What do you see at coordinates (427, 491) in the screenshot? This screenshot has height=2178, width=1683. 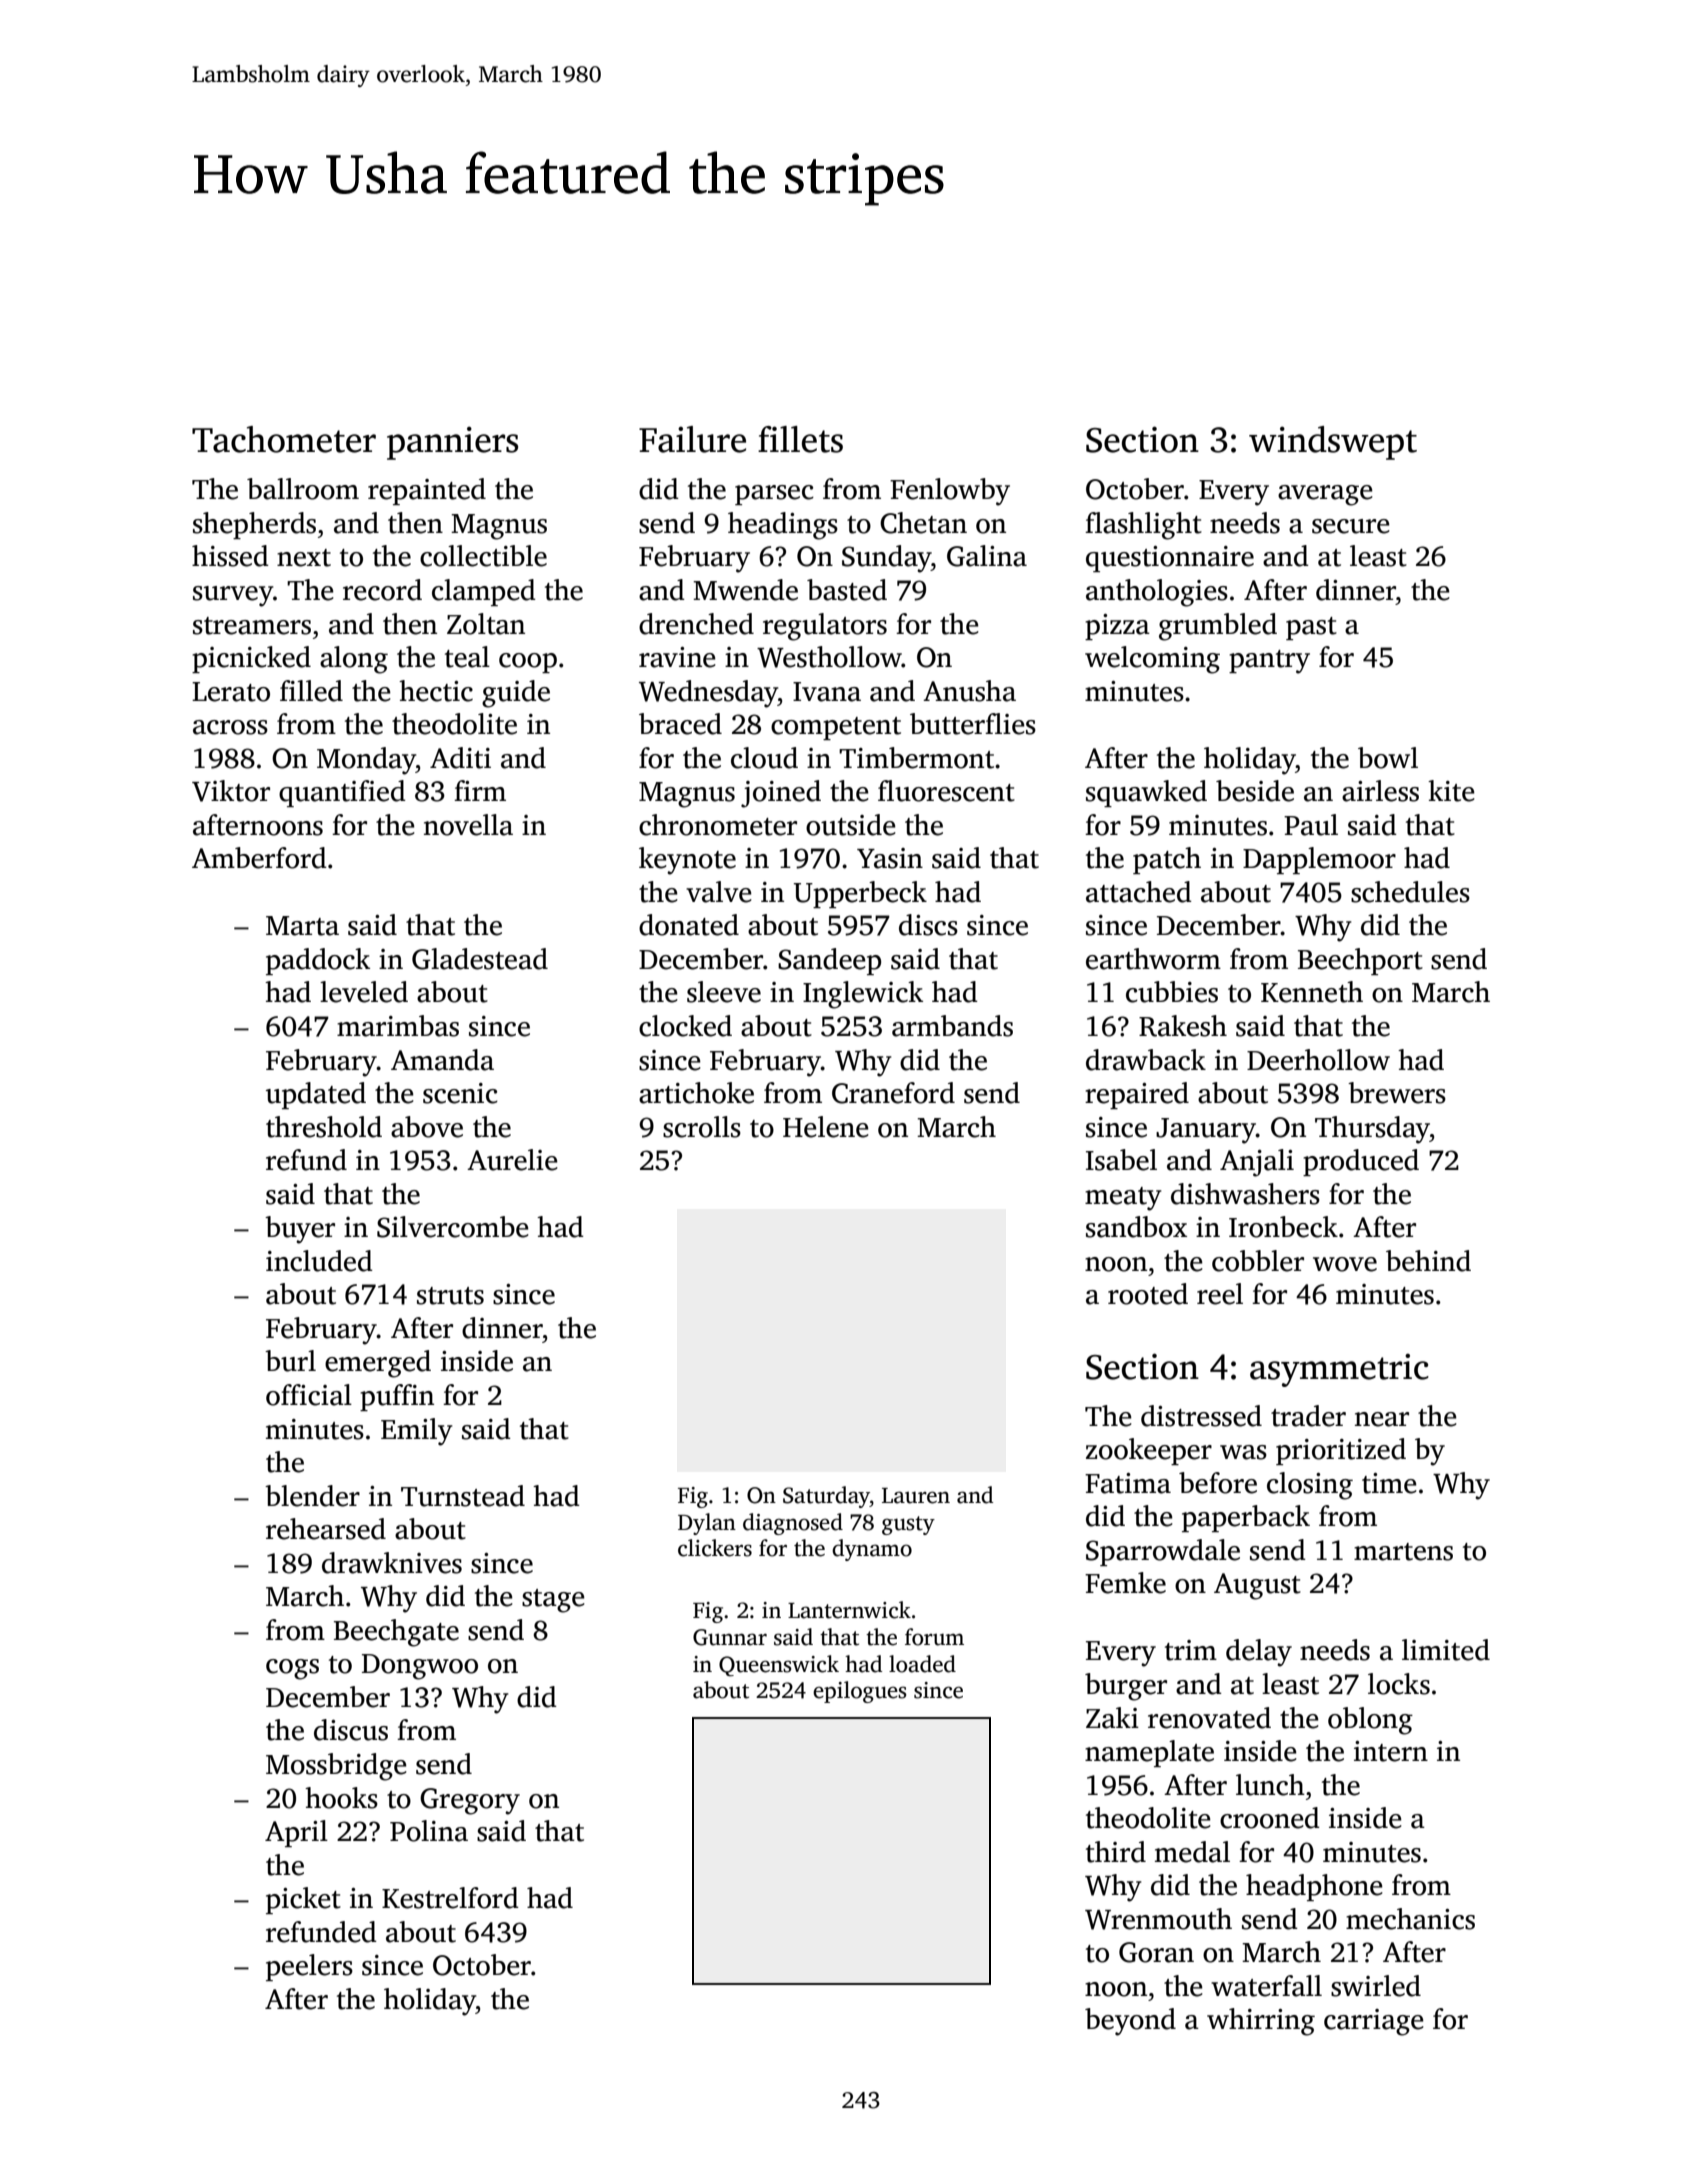 I see `repainted` at bounding box center [427, 491].
